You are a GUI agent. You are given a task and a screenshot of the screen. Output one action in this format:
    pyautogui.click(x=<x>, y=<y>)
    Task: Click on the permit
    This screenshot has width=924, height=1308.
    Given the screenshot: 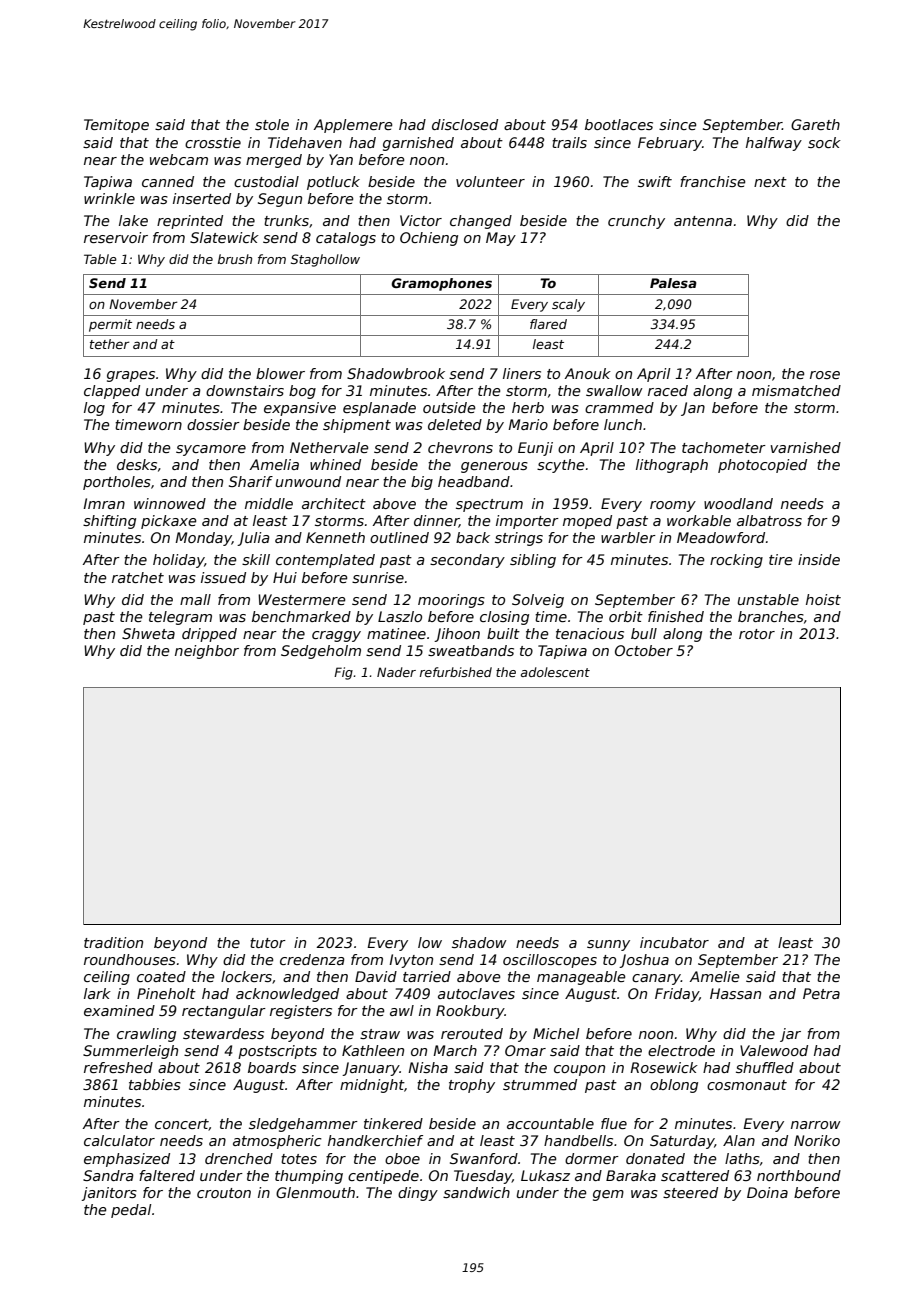 What is the action you would take?
    pyautogui.click(x=110, y=325)
